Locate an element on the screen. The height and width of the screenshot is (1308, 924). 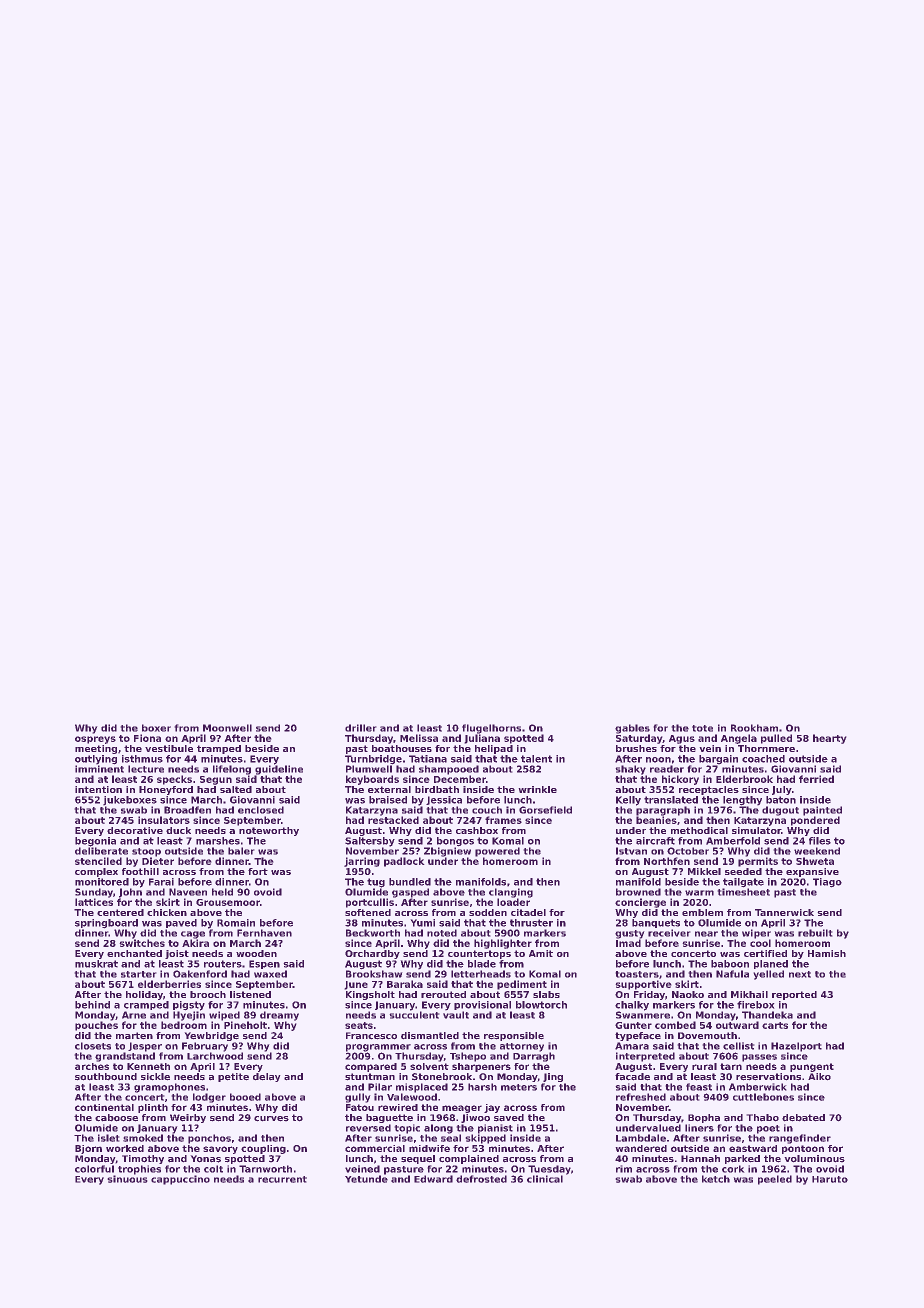
June is located at coordinates (356, 985).
